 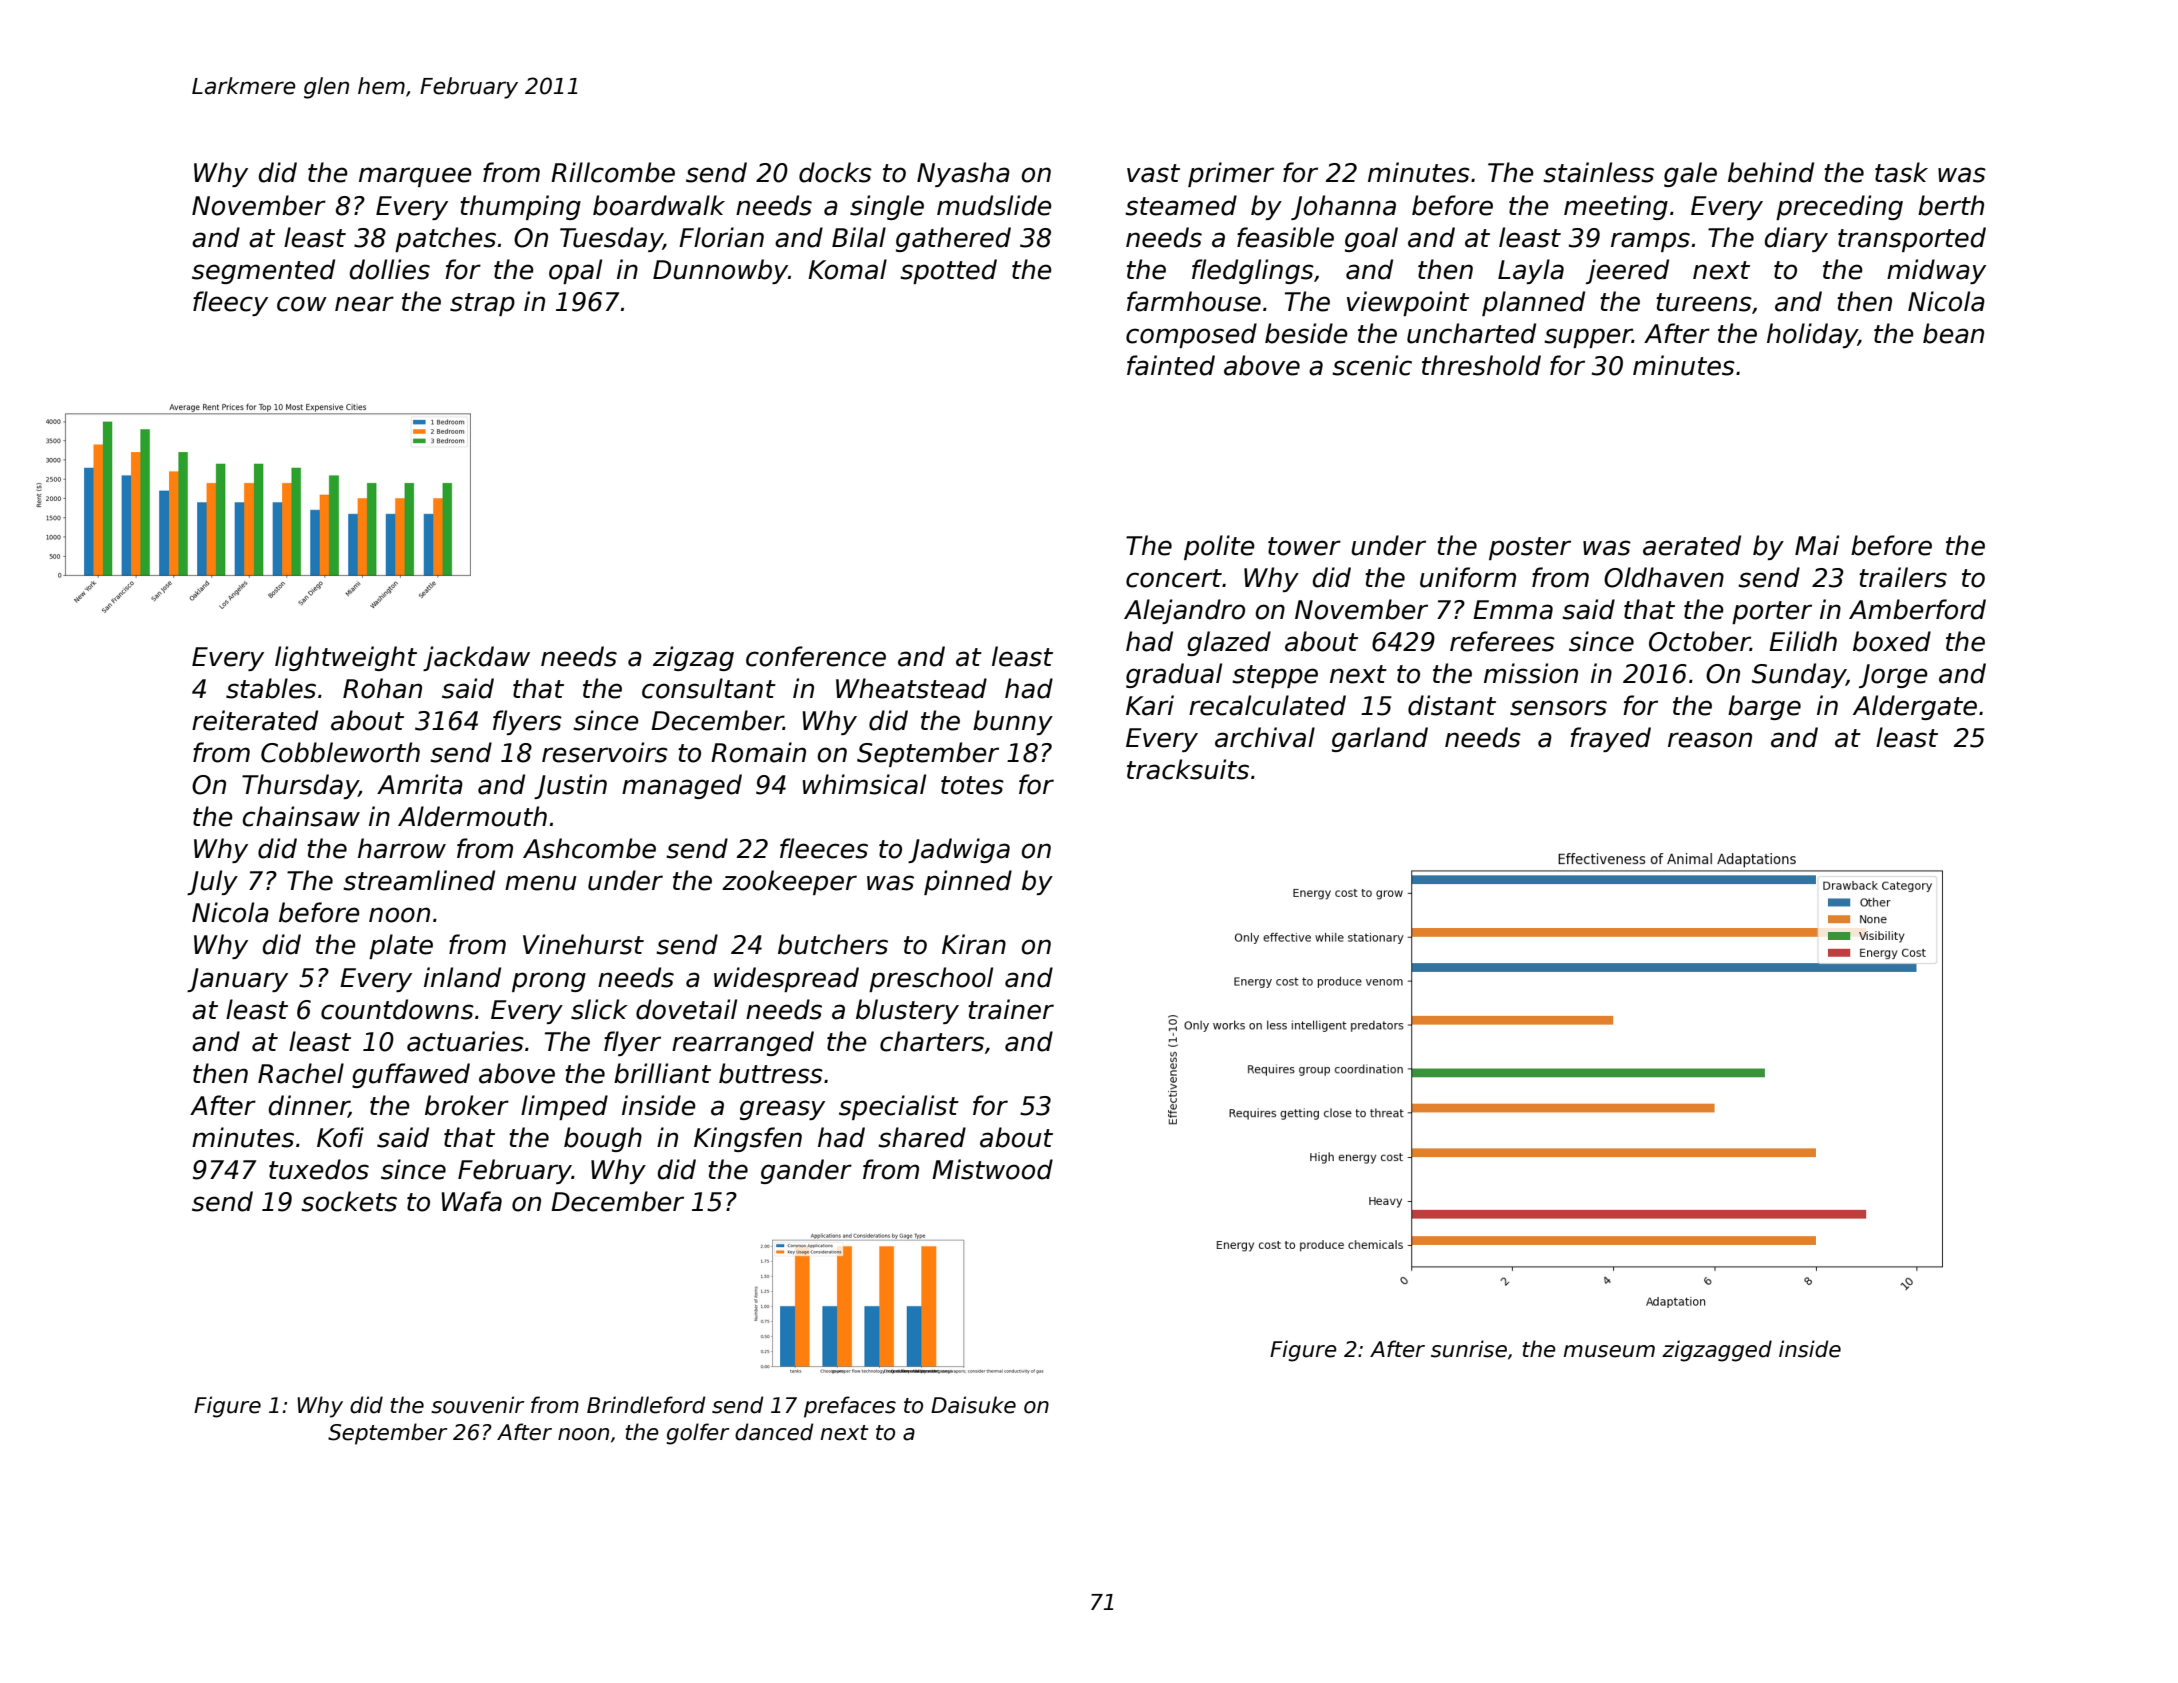 I want to click on marquee, so click(x=415, y=177).
